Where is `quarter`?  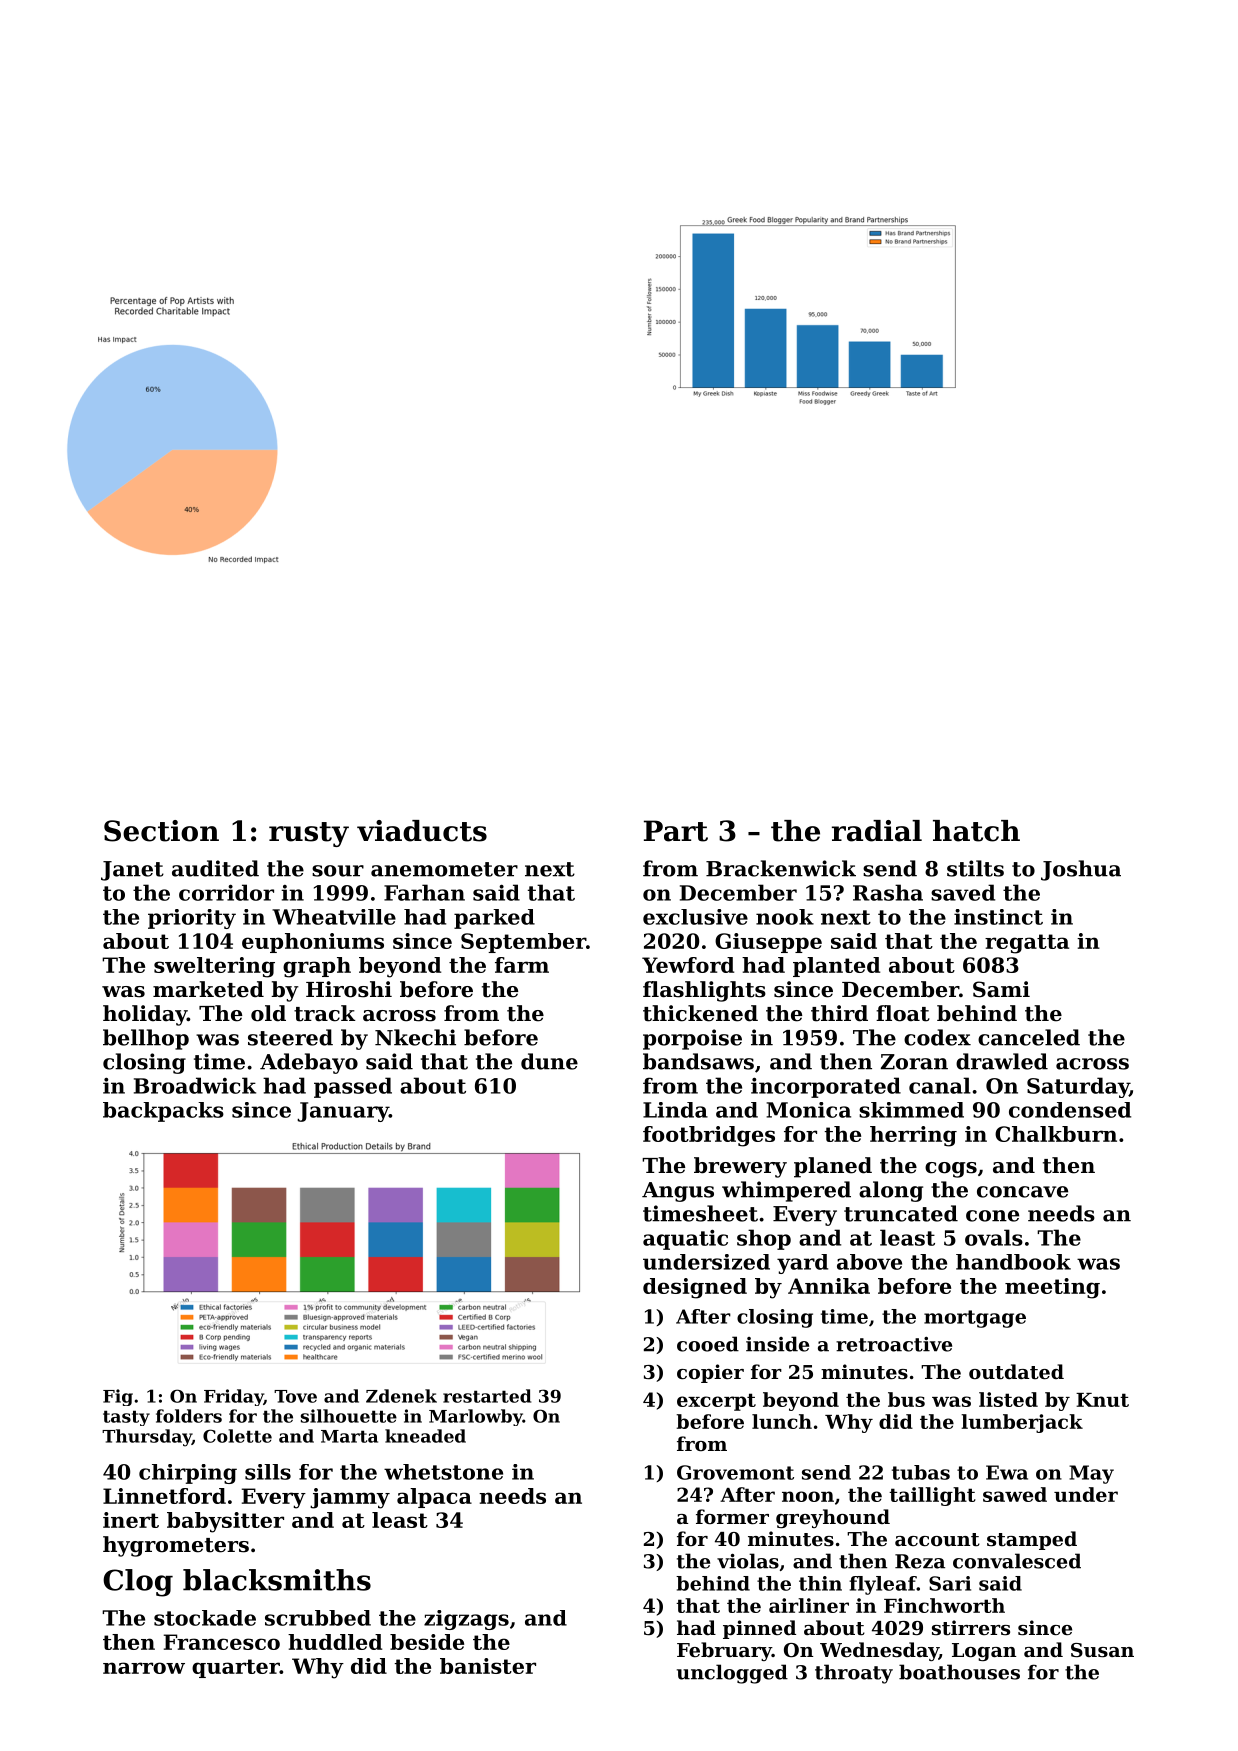 quarter is located at coordinates (236, 1668).
